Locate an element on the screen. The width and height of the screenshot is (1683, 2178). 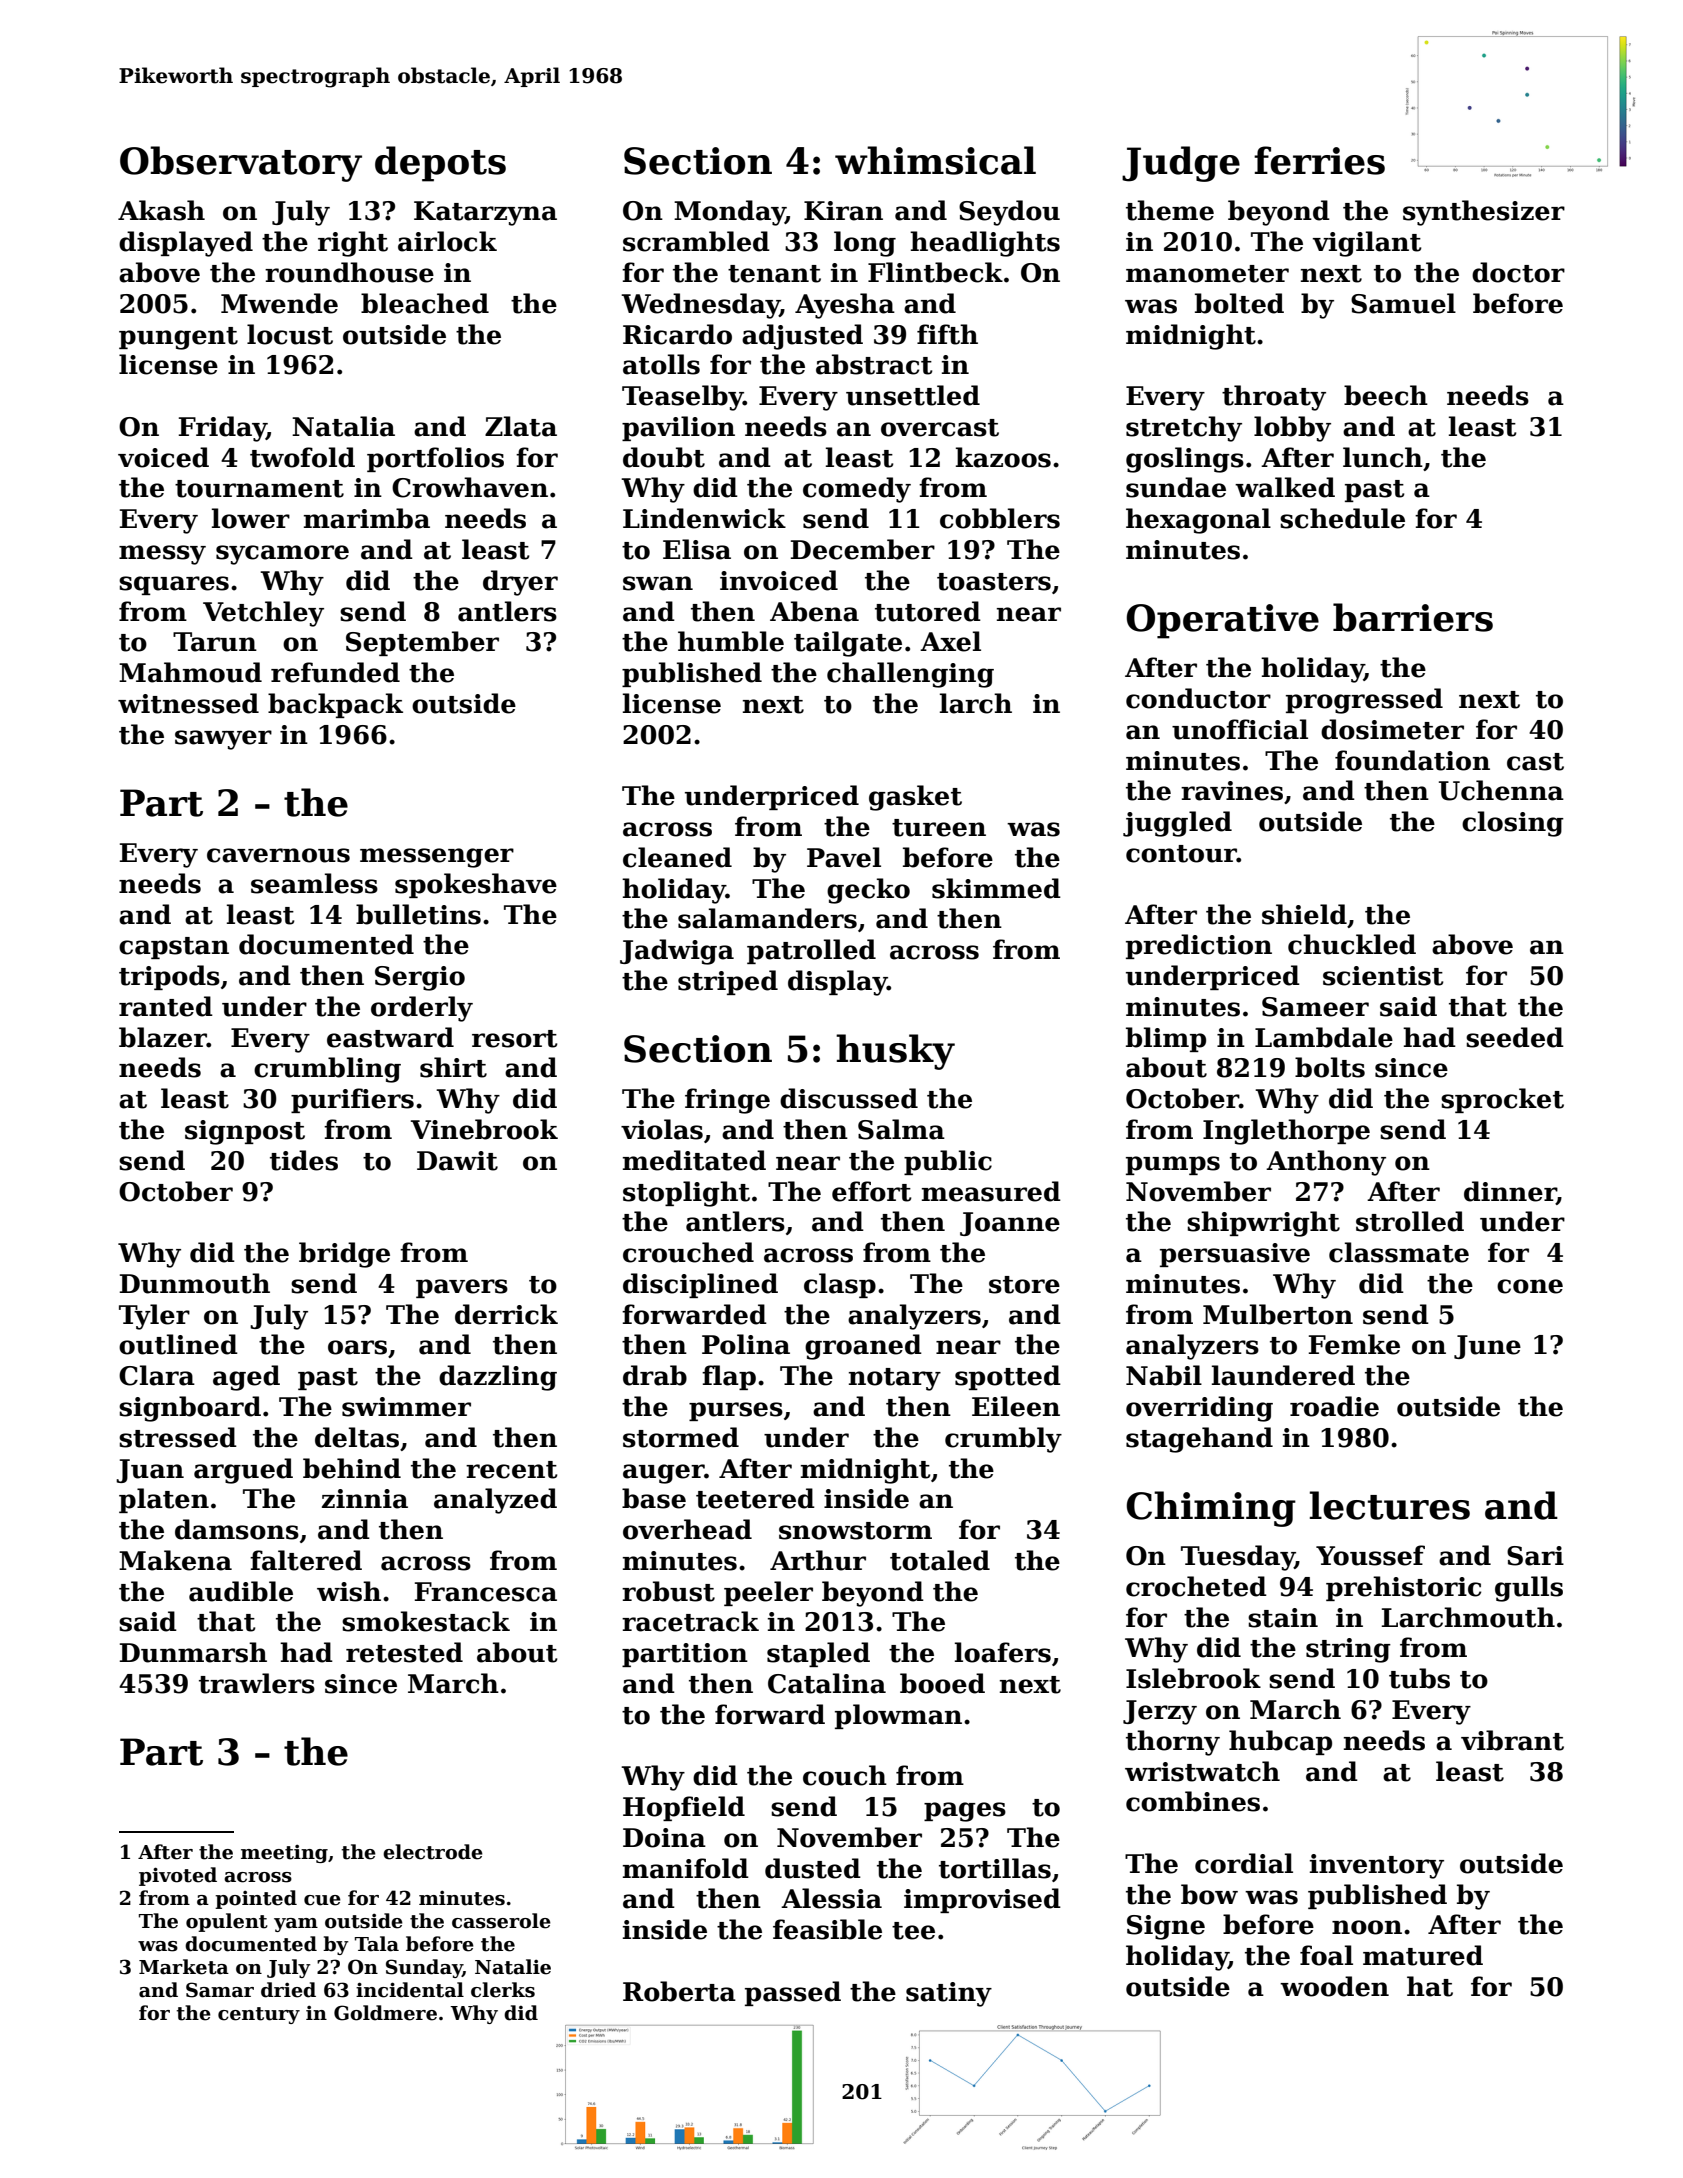
Observatory is located at coordinates (241, 164).
